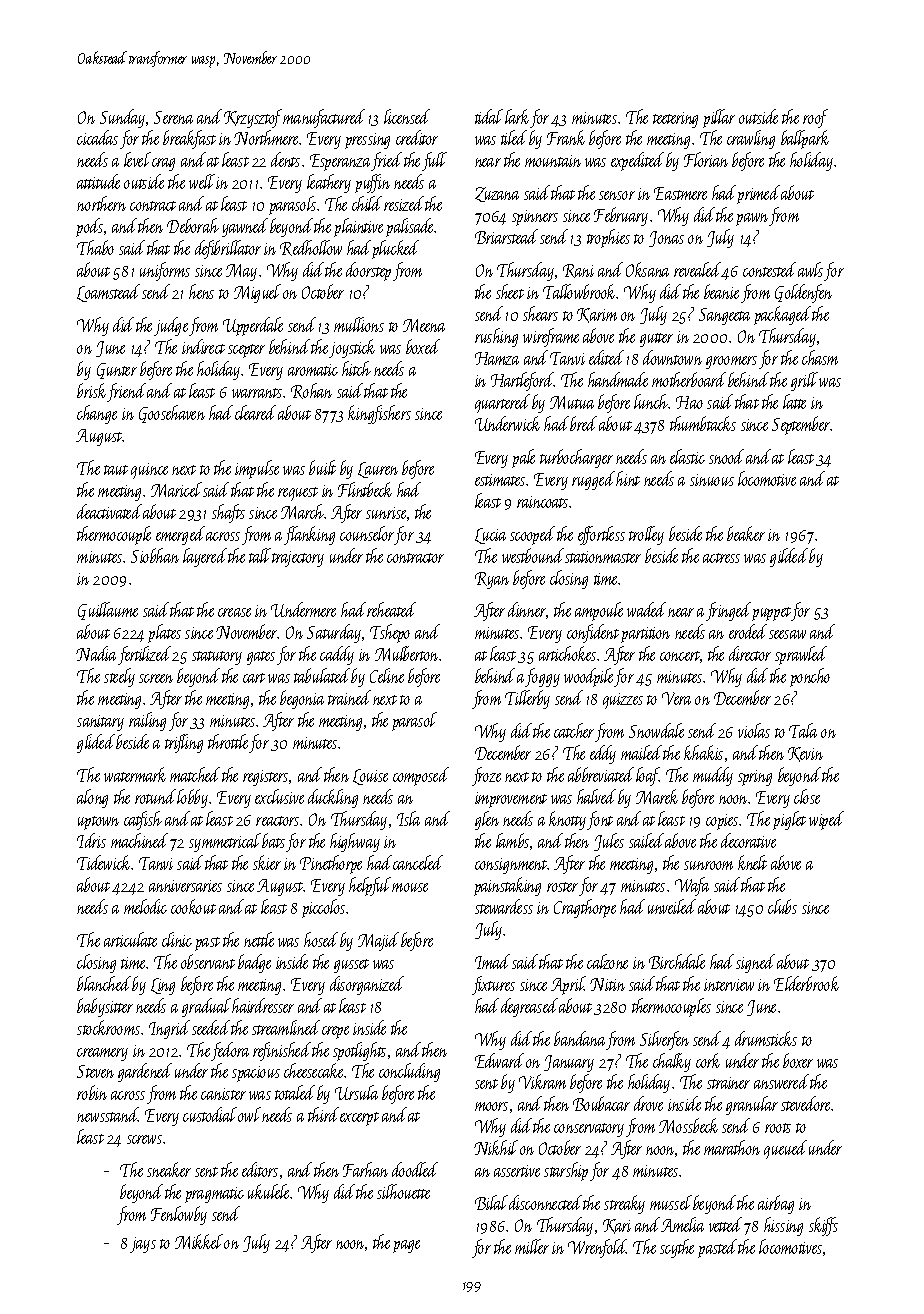 The image size is (924, 1314). Describe the element at coordinates (195, 774) in the screenshot. I see `matched` at that location.
